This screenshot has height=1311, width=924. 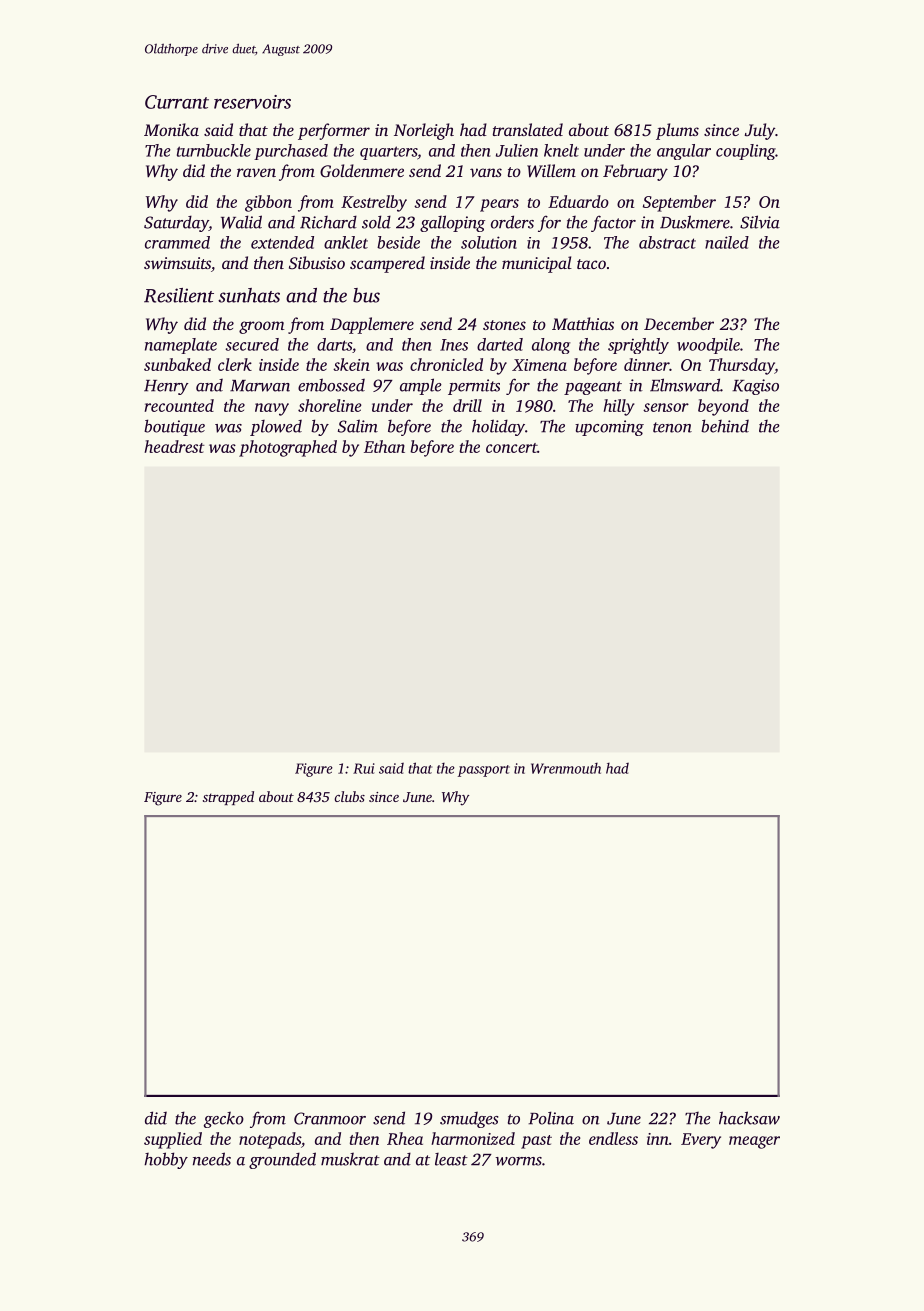 I want to click on plums, so click(x=677, y=131).
